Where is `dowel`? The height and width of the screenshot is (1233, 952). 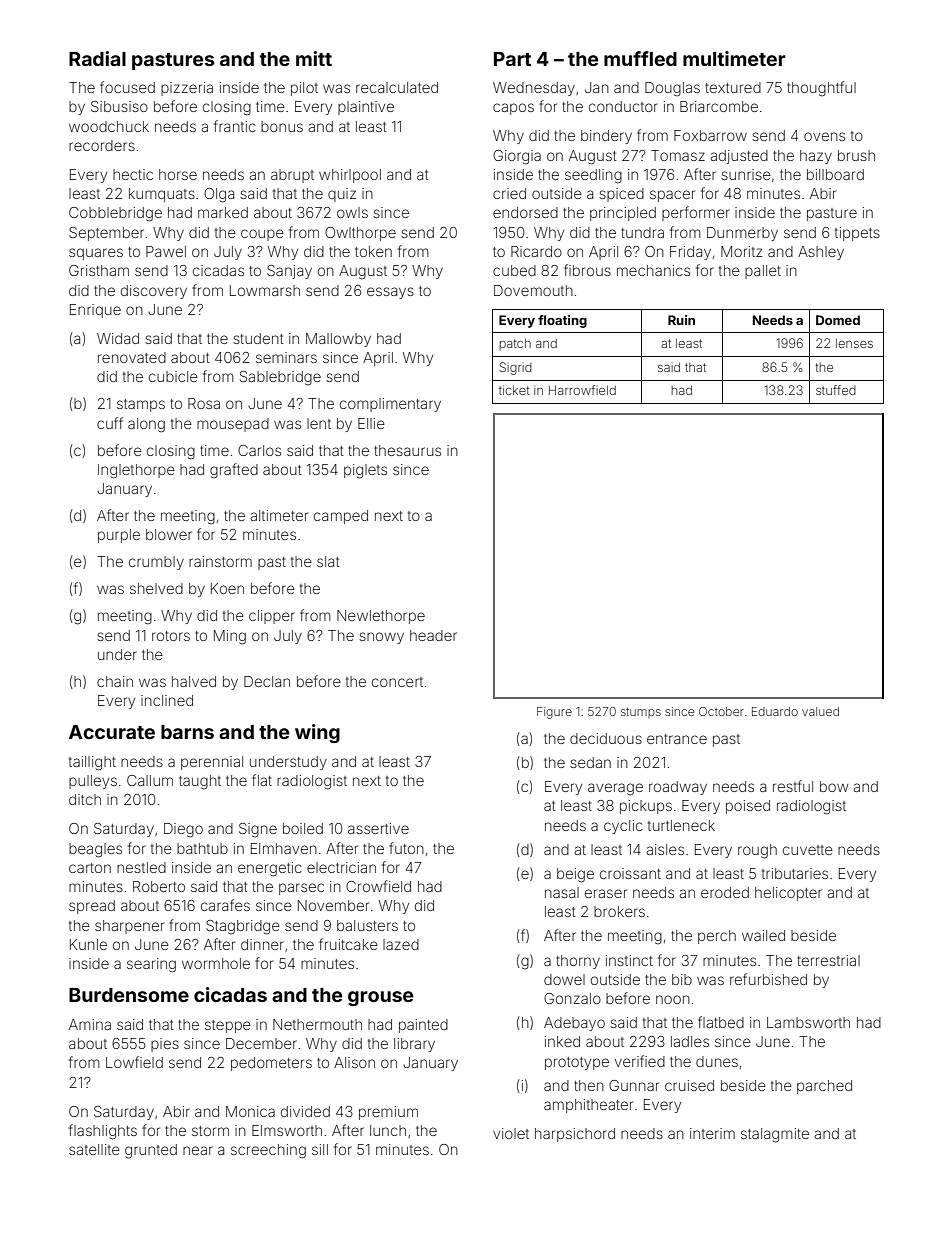 dowel is located at coordinates (564, 979).
